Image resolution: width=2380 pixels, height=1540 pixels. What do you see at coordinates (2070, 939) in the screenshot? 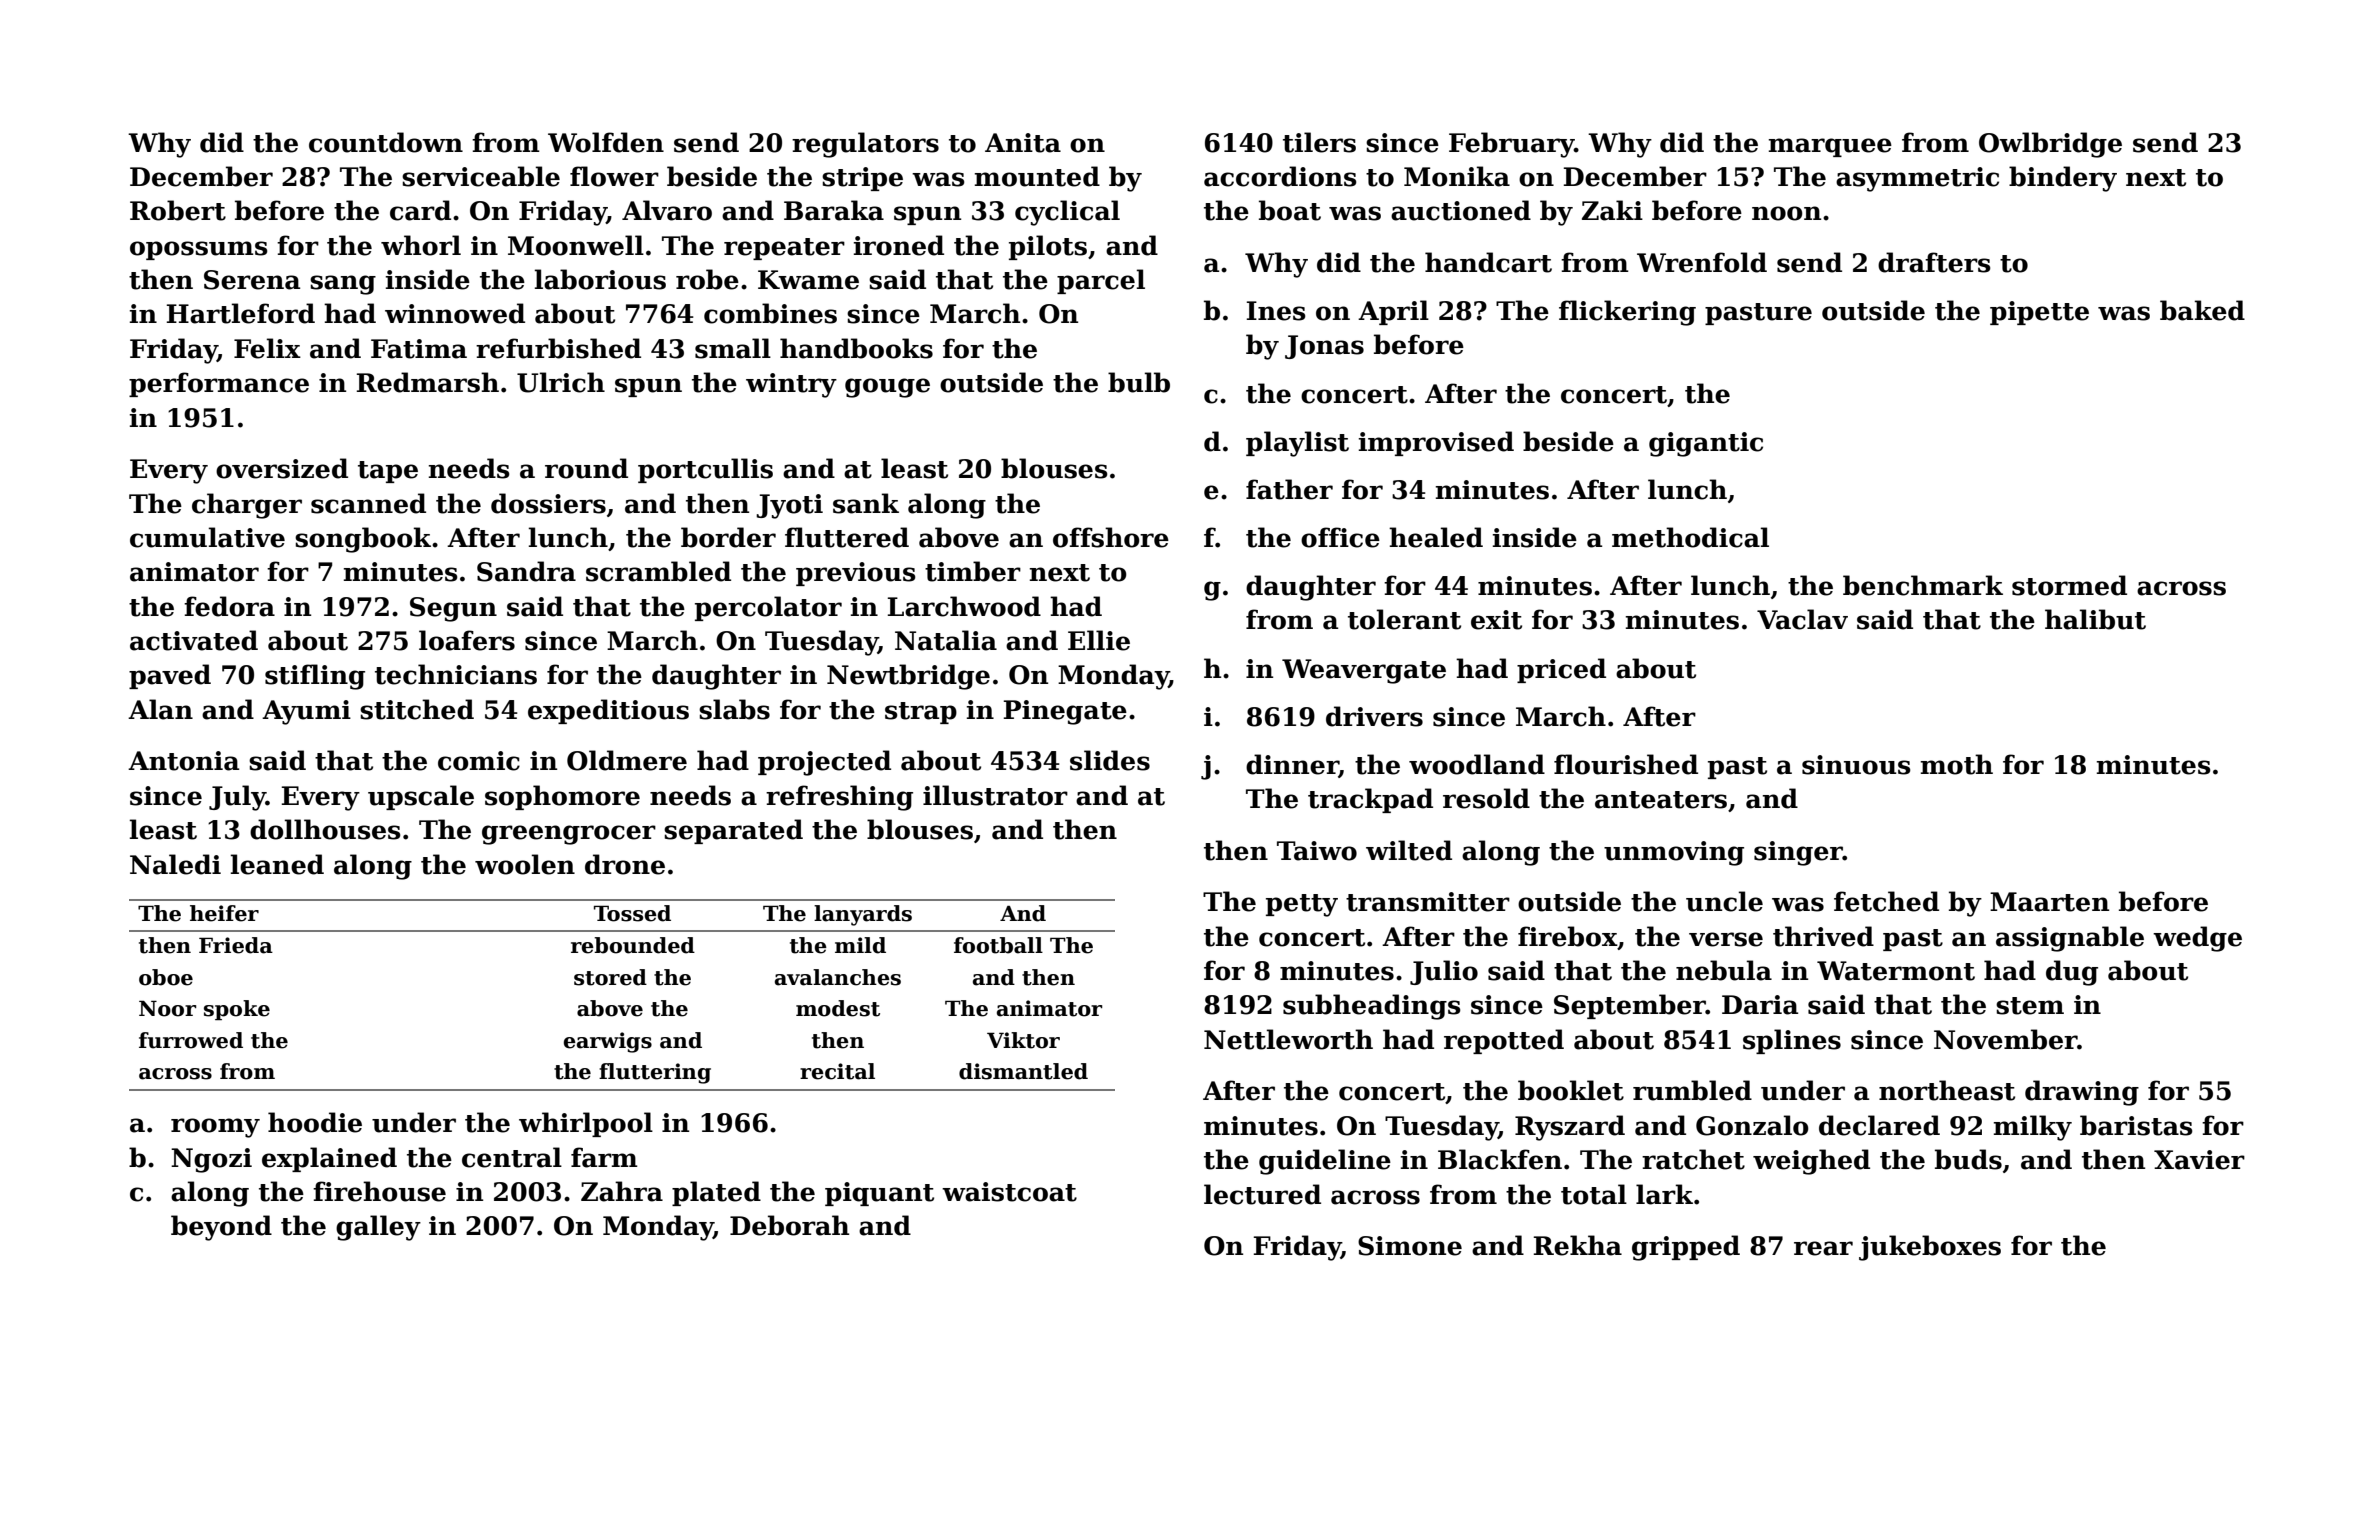
I see `assignable` at bounding box center [2070, 939].
